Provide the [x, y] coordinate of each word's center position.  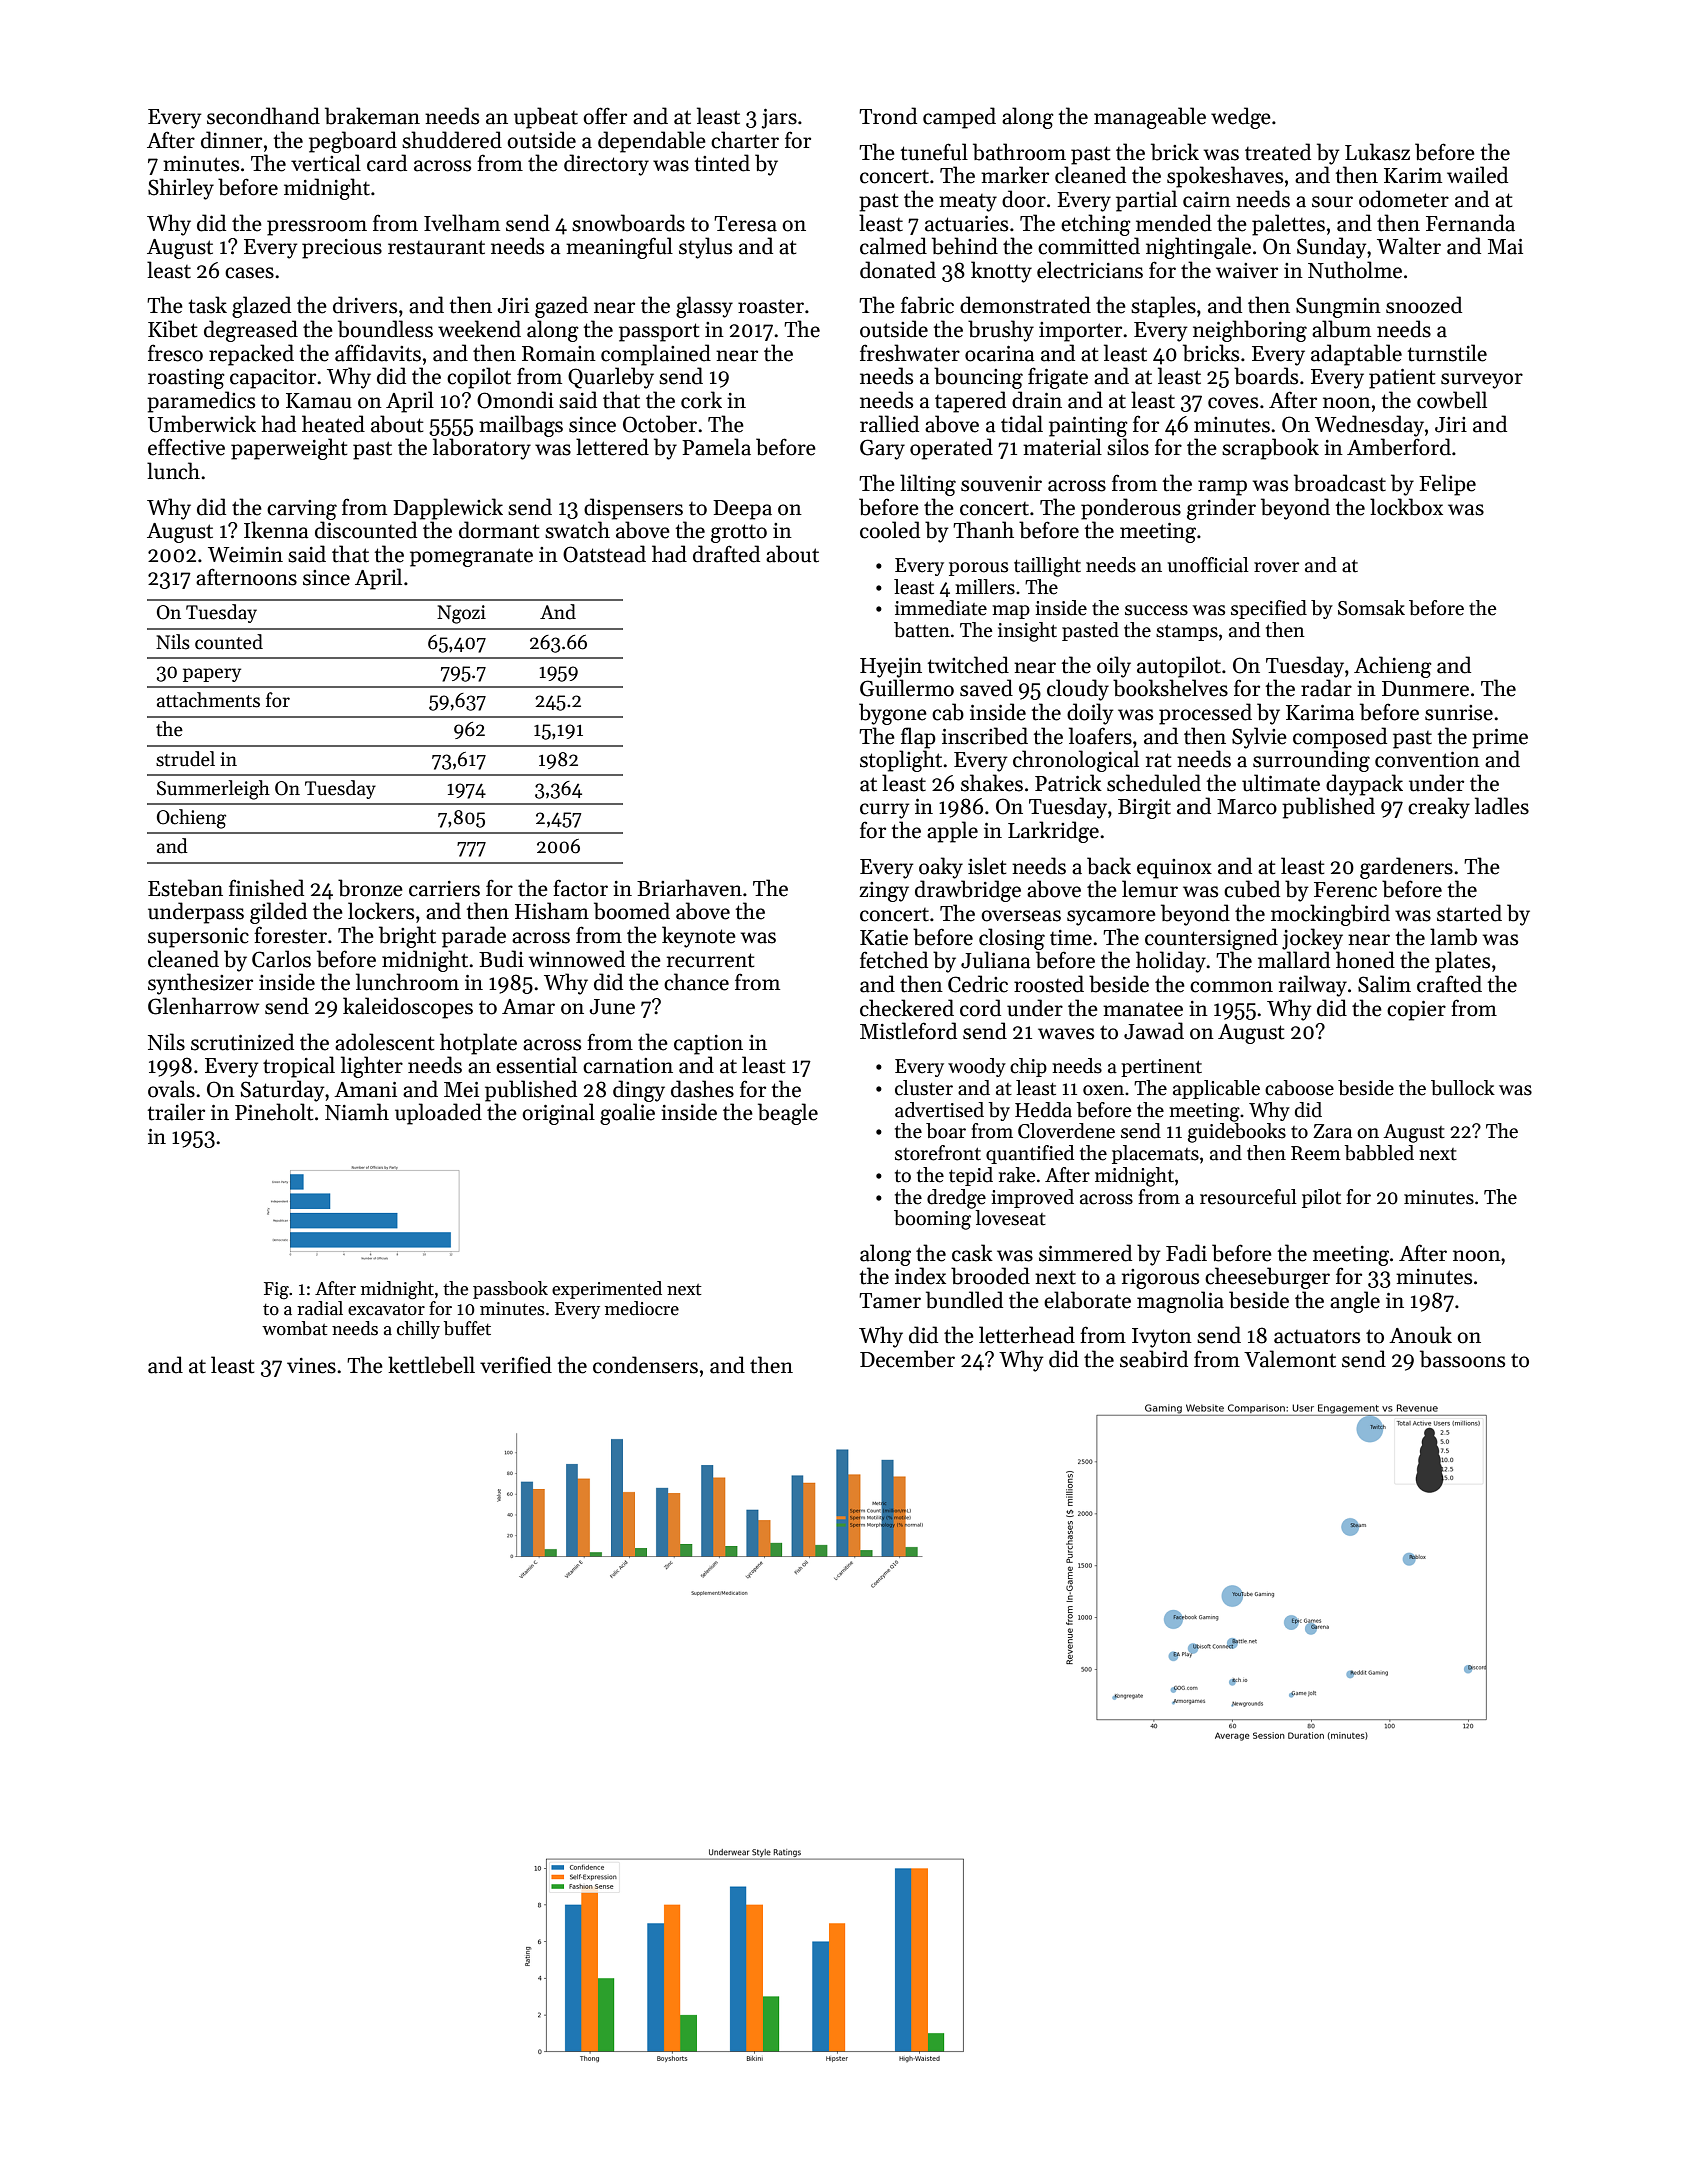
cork [701, 400]
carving [302, 510]
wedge [1241, 118]
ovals [171, 1089]
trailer [176, 1112]
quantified [1030, 1154]
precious [342, 249]
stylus [705, 248]
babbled [1379, 1153]
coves [1233, 403]
